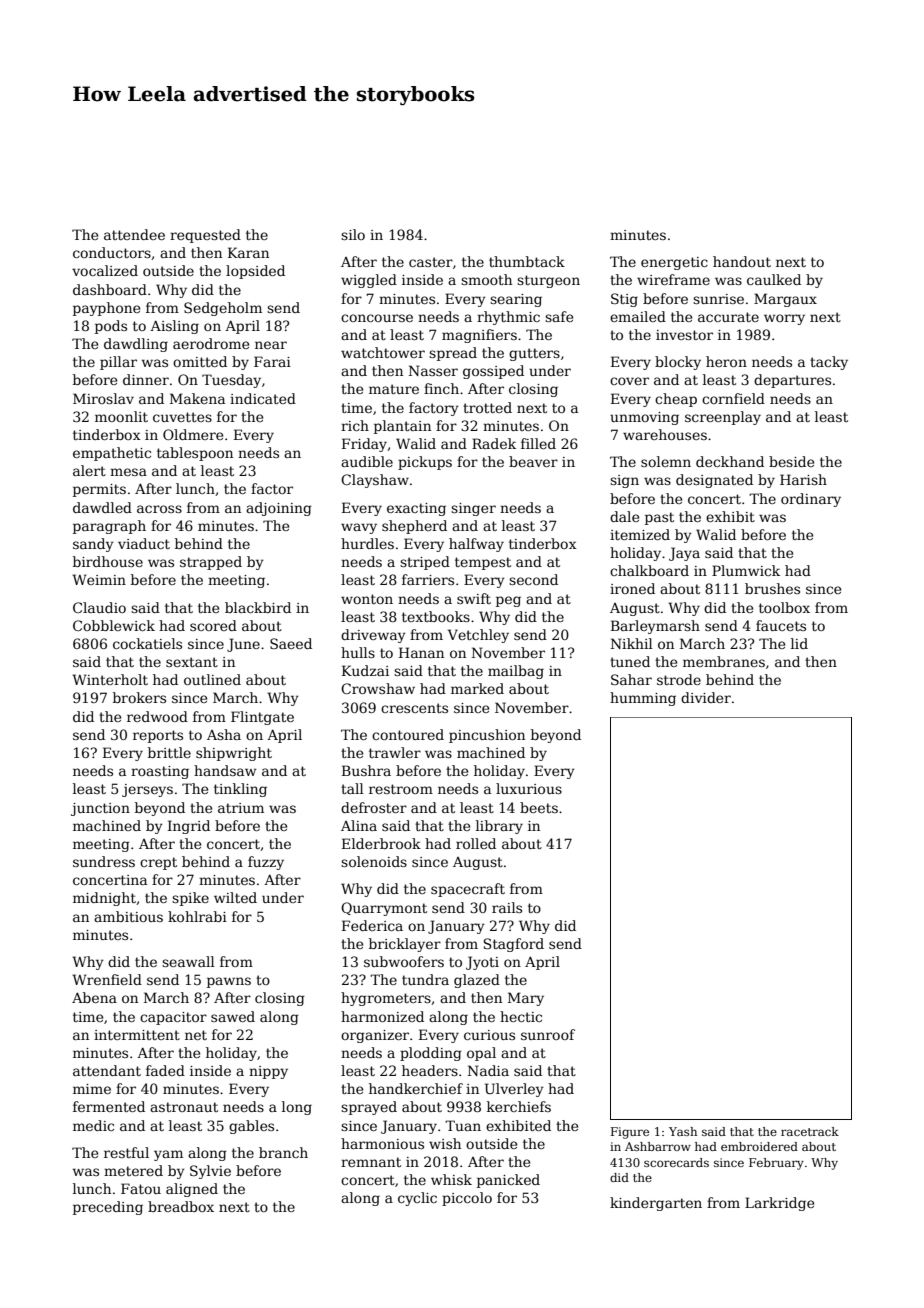  Describe the element at coordinates (417, 1199) in the screenshot. I see `cyclic` at that location.
